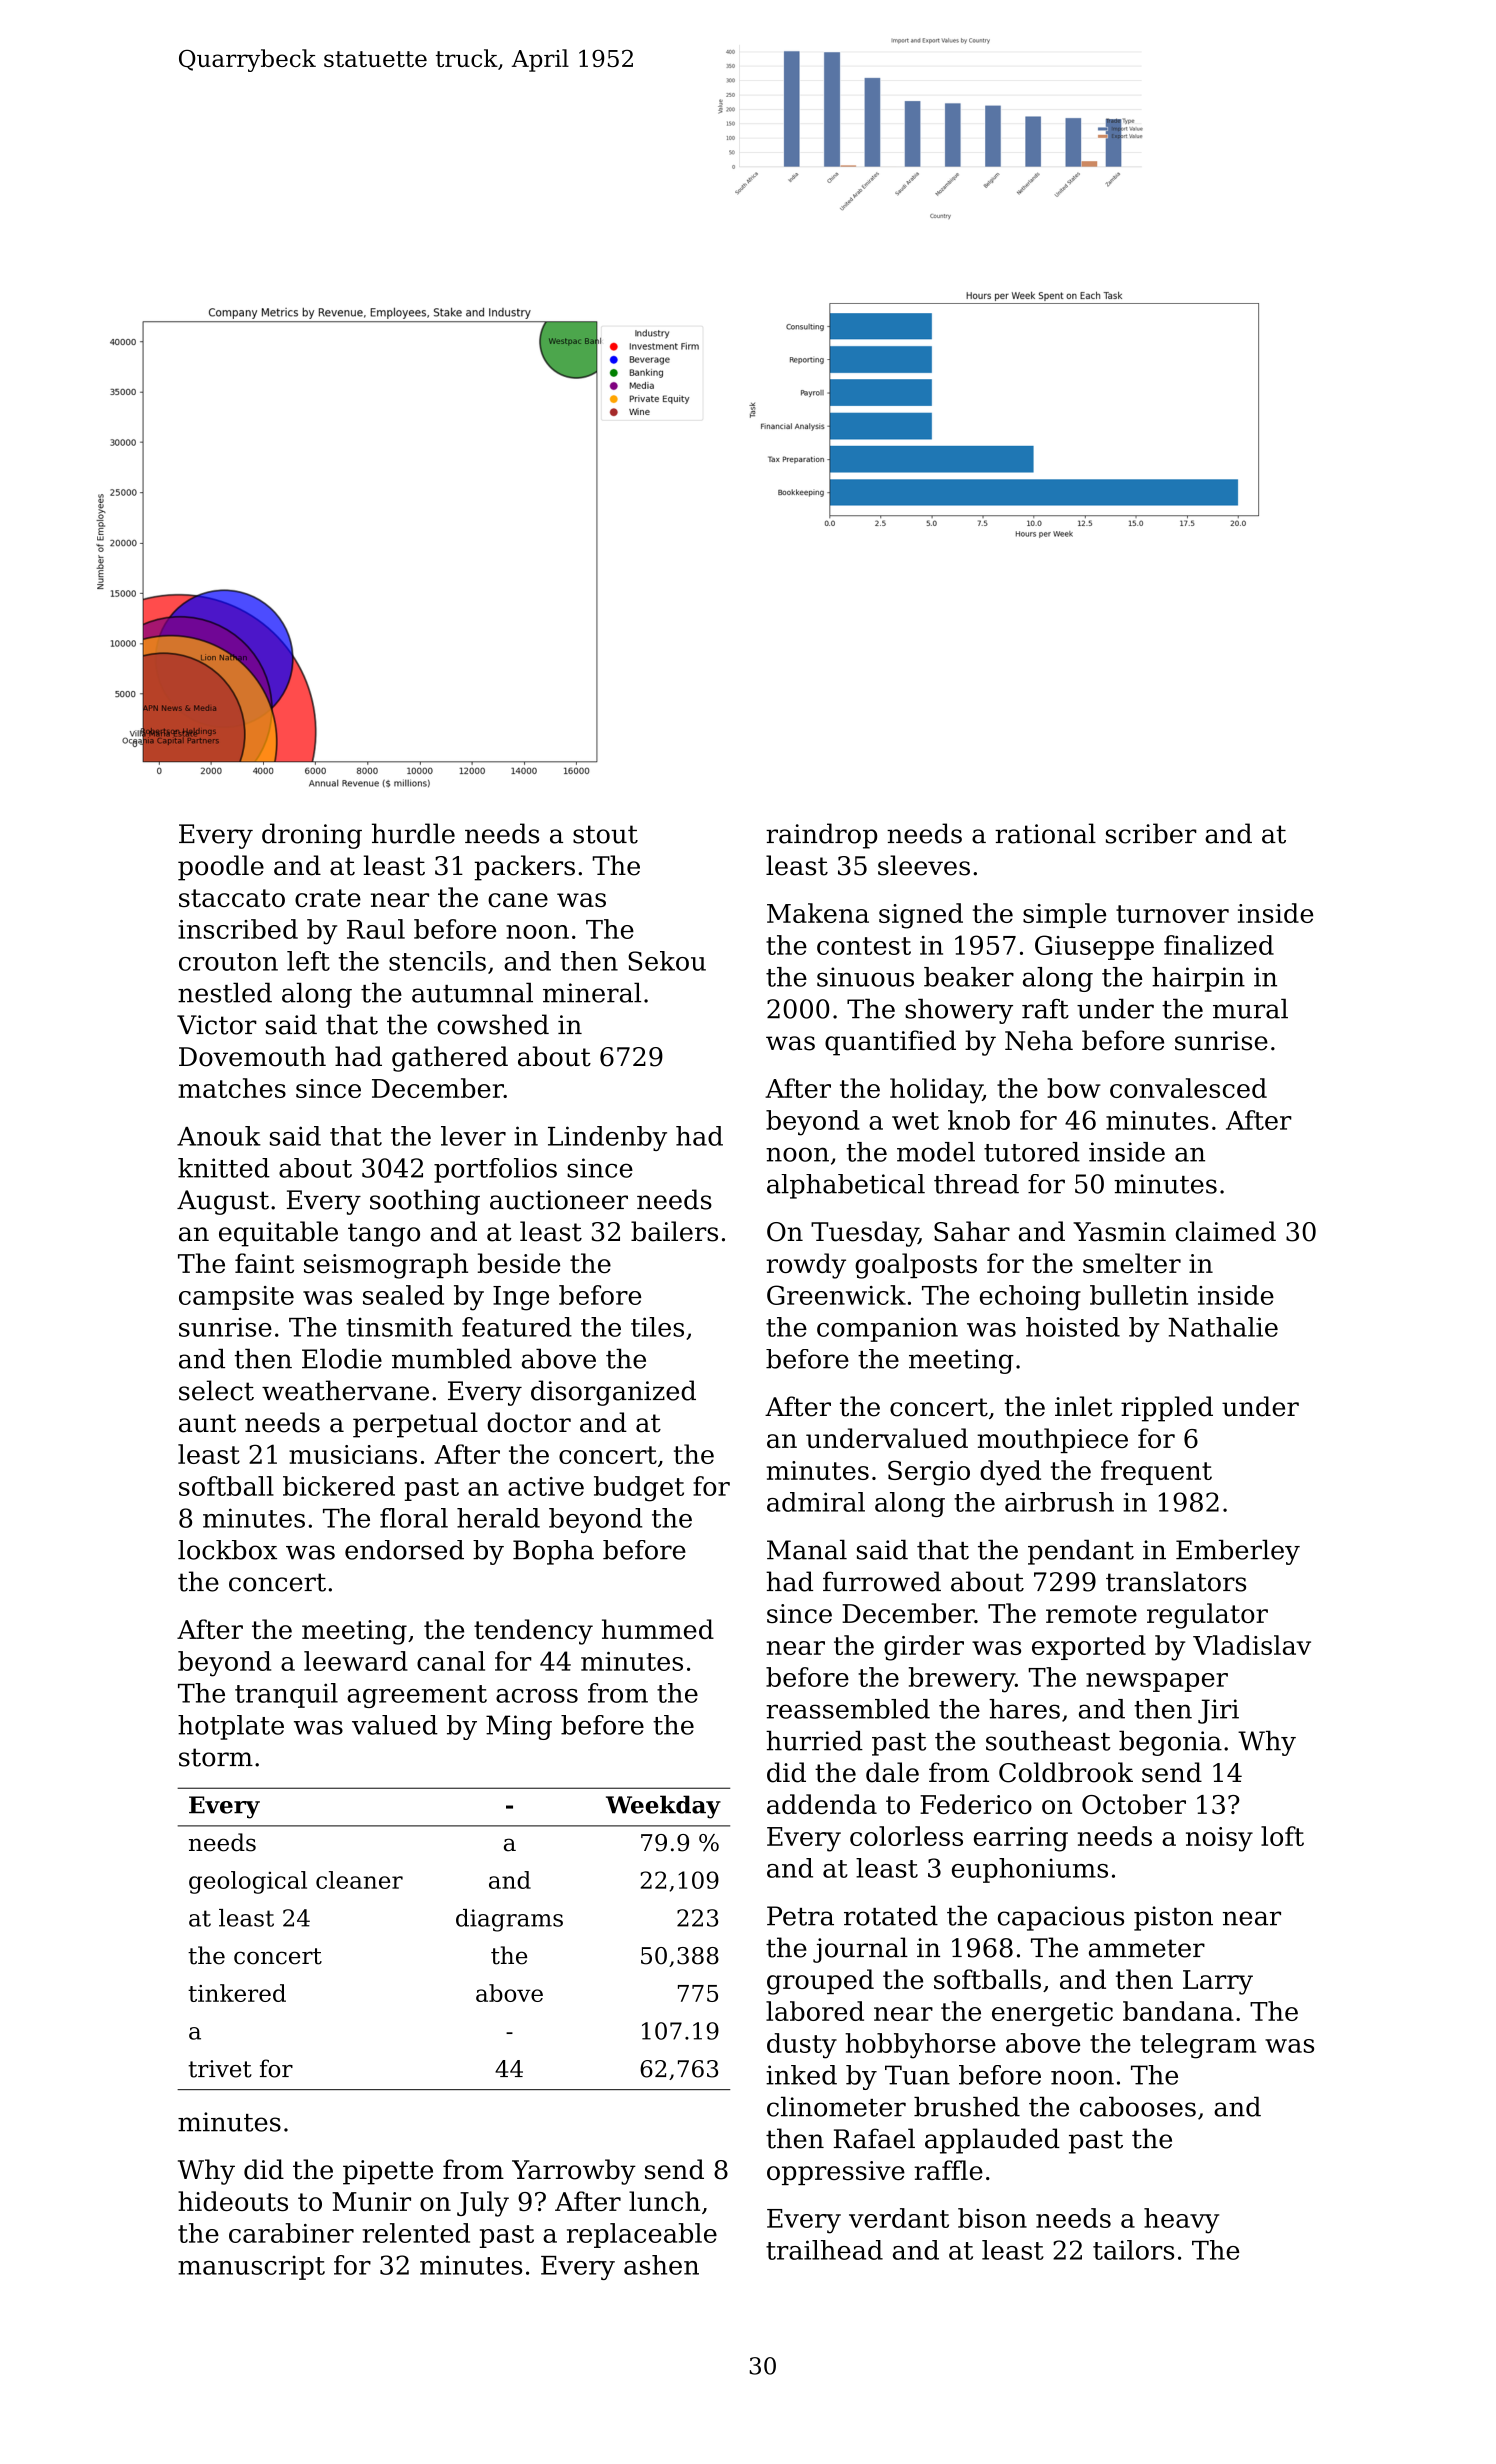  What do you see at coordinates (1170, 1743) in the image?
I see `begonia` at bounding box center [1170, 1743].
